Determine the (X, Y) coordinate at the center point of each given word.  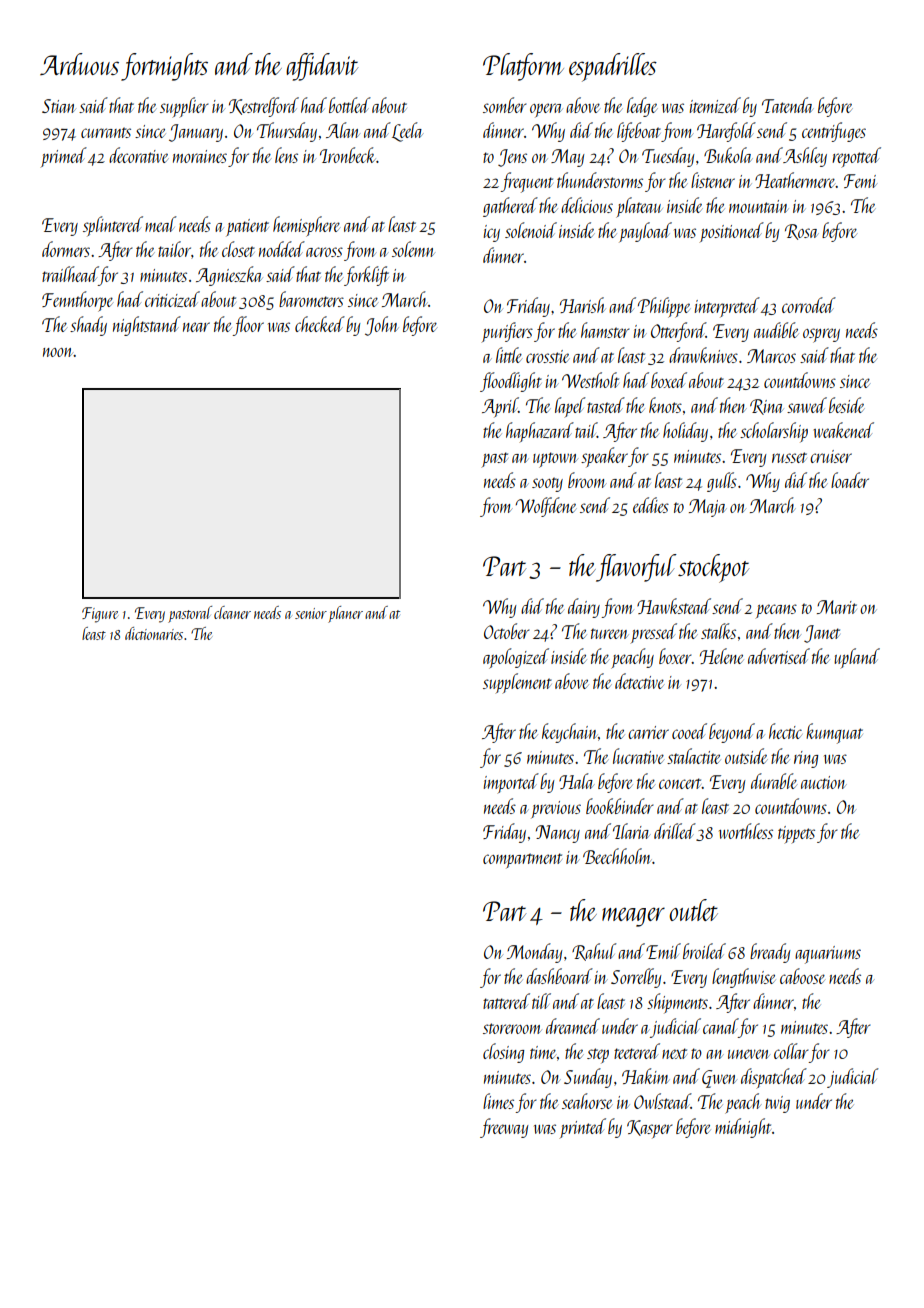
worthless (746, 831)
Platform (523, 67)
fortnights (164, 67)
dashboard (559, 976)
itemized (715, 105)
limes (498, 1101)
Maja (708, 508)
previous (556, 809)
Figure (100, 615)
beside (847, 405)
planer (345, 614)
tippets (796, 835)
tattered (506, 1001)
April (500, 407)
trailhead (70, 274)
